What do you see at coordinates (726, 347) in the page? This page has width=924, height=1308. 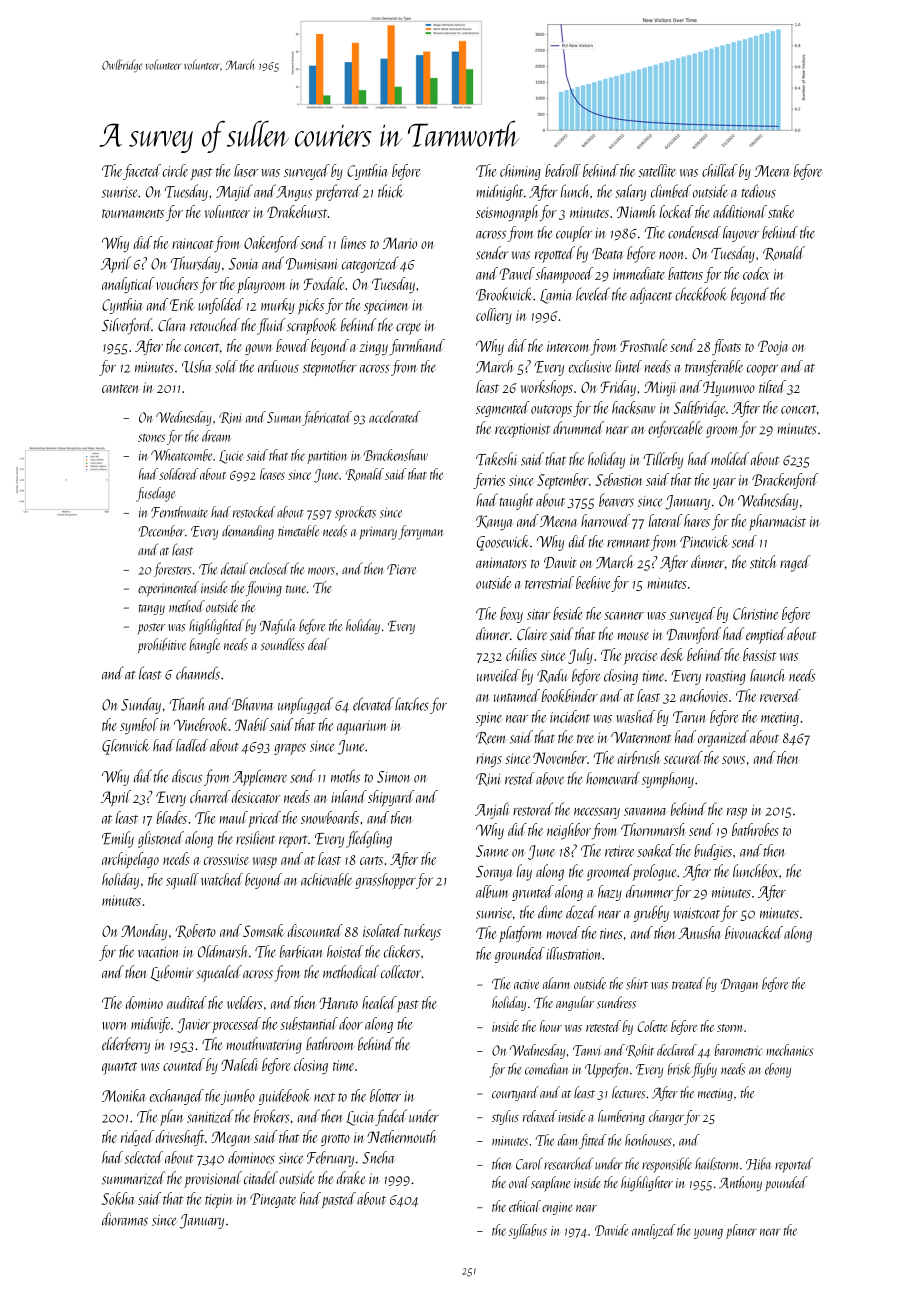 I see `floats` at bounding box center [726, 347].
